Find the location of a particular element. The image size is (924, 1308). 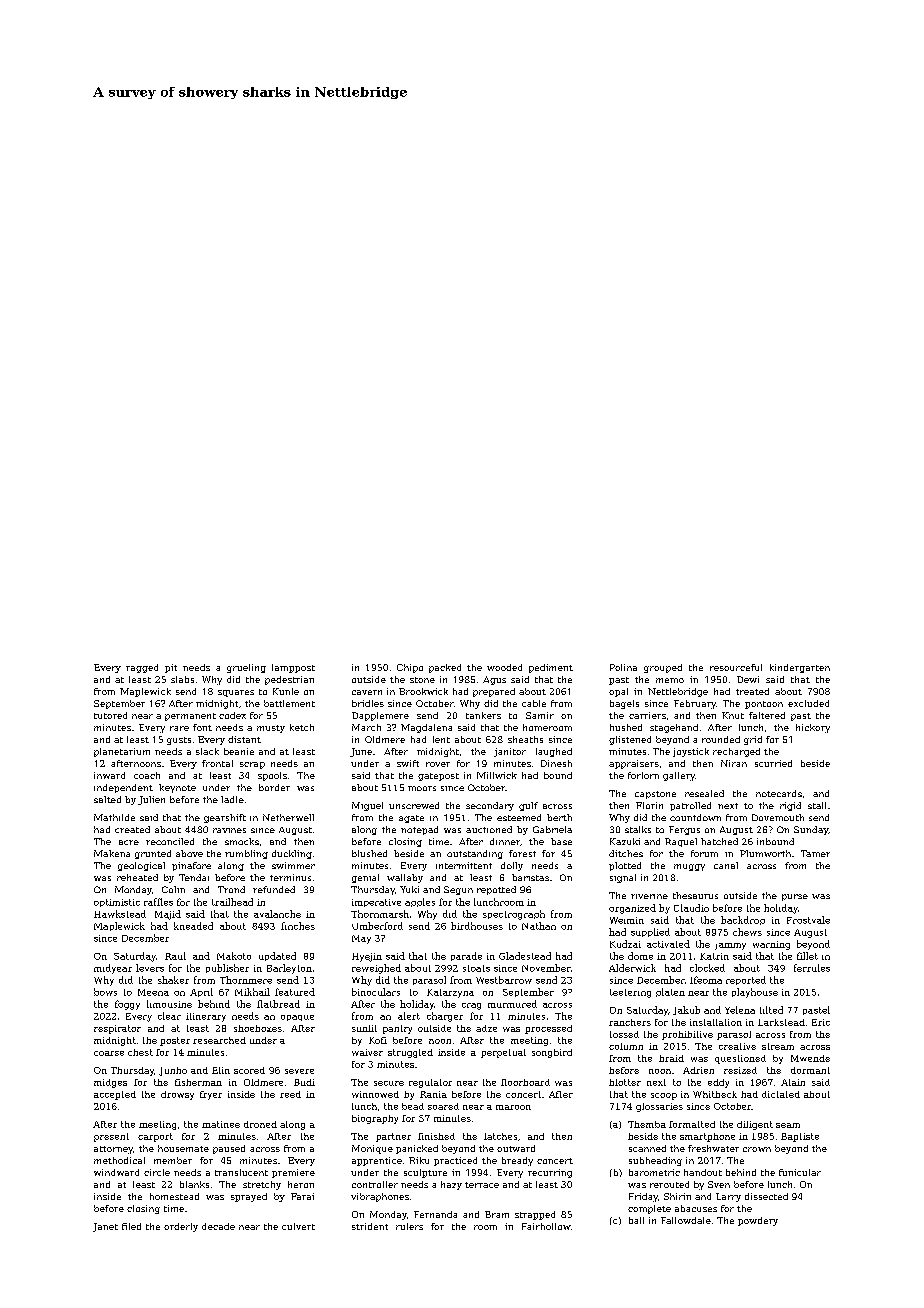

baristas is located at coordinates (530, 877).
